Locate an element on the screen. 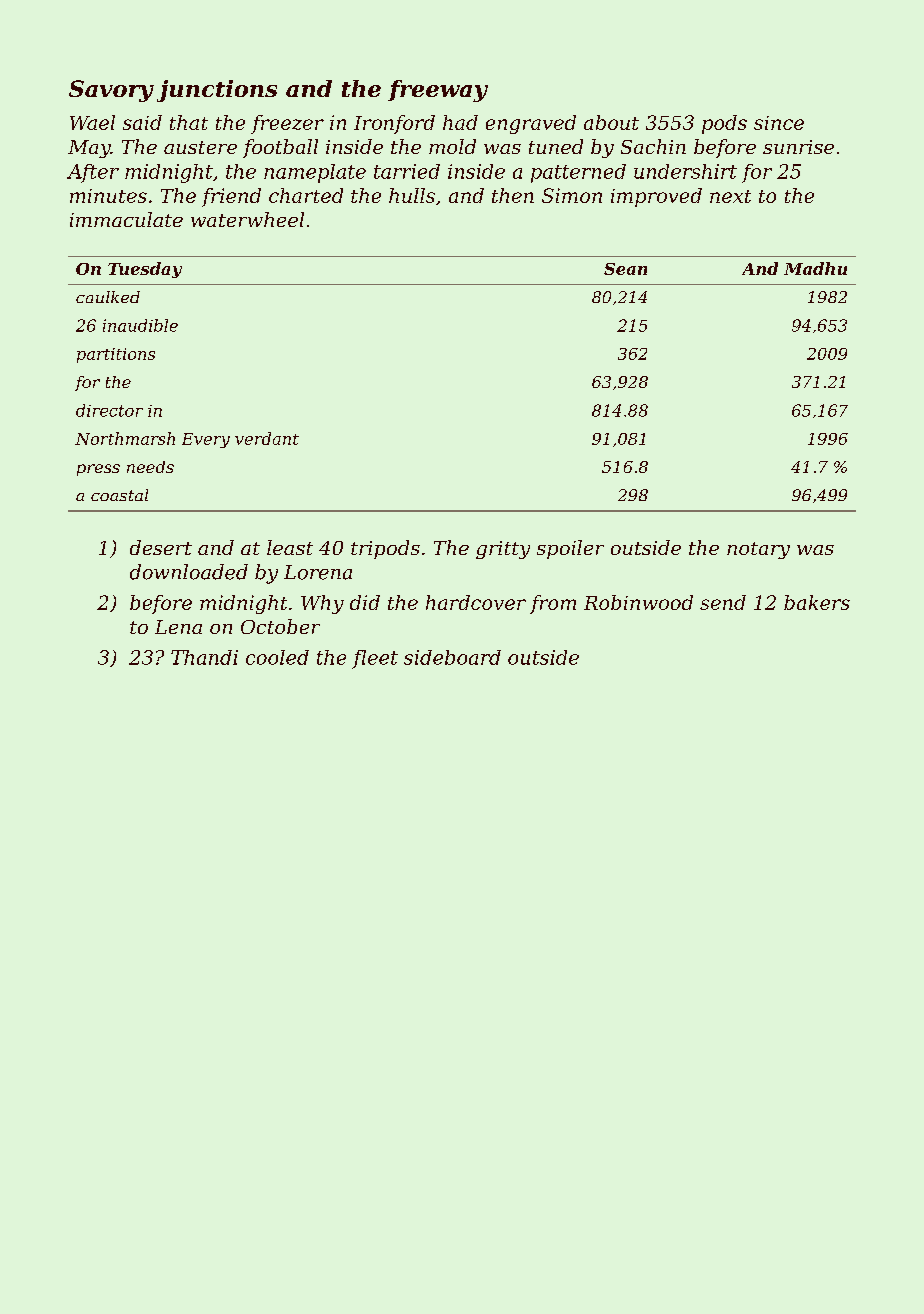  notary is located at coordinates (758, 550).
